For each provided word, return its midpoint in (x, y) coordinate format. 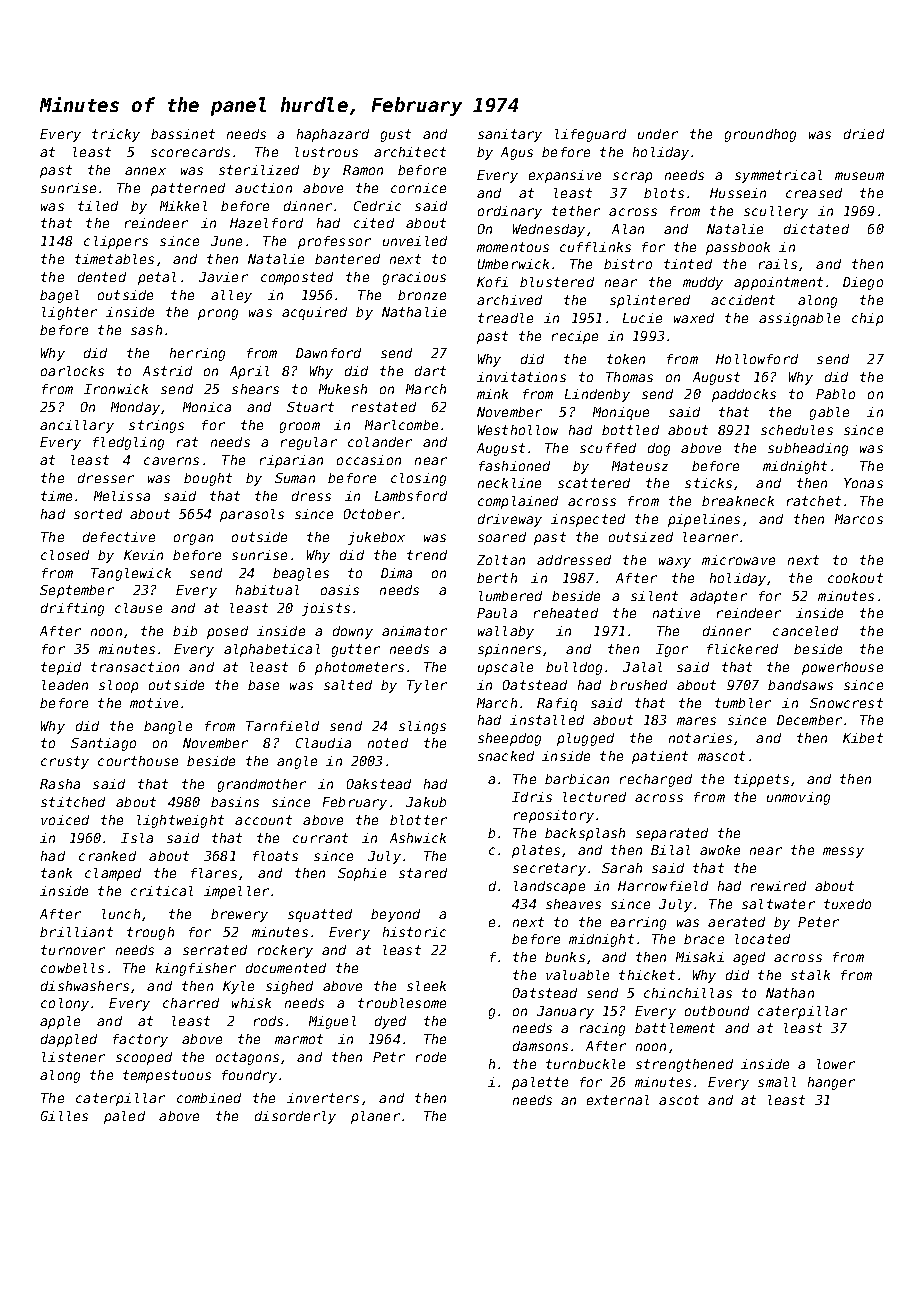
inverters (323, 1098)
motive (154, 703)
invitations (521, 377)
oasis (340, 590)
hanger (831, 1083)
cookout (855, 578)
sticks (708, 483)
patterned (188, 189)
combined (209, 1098)
